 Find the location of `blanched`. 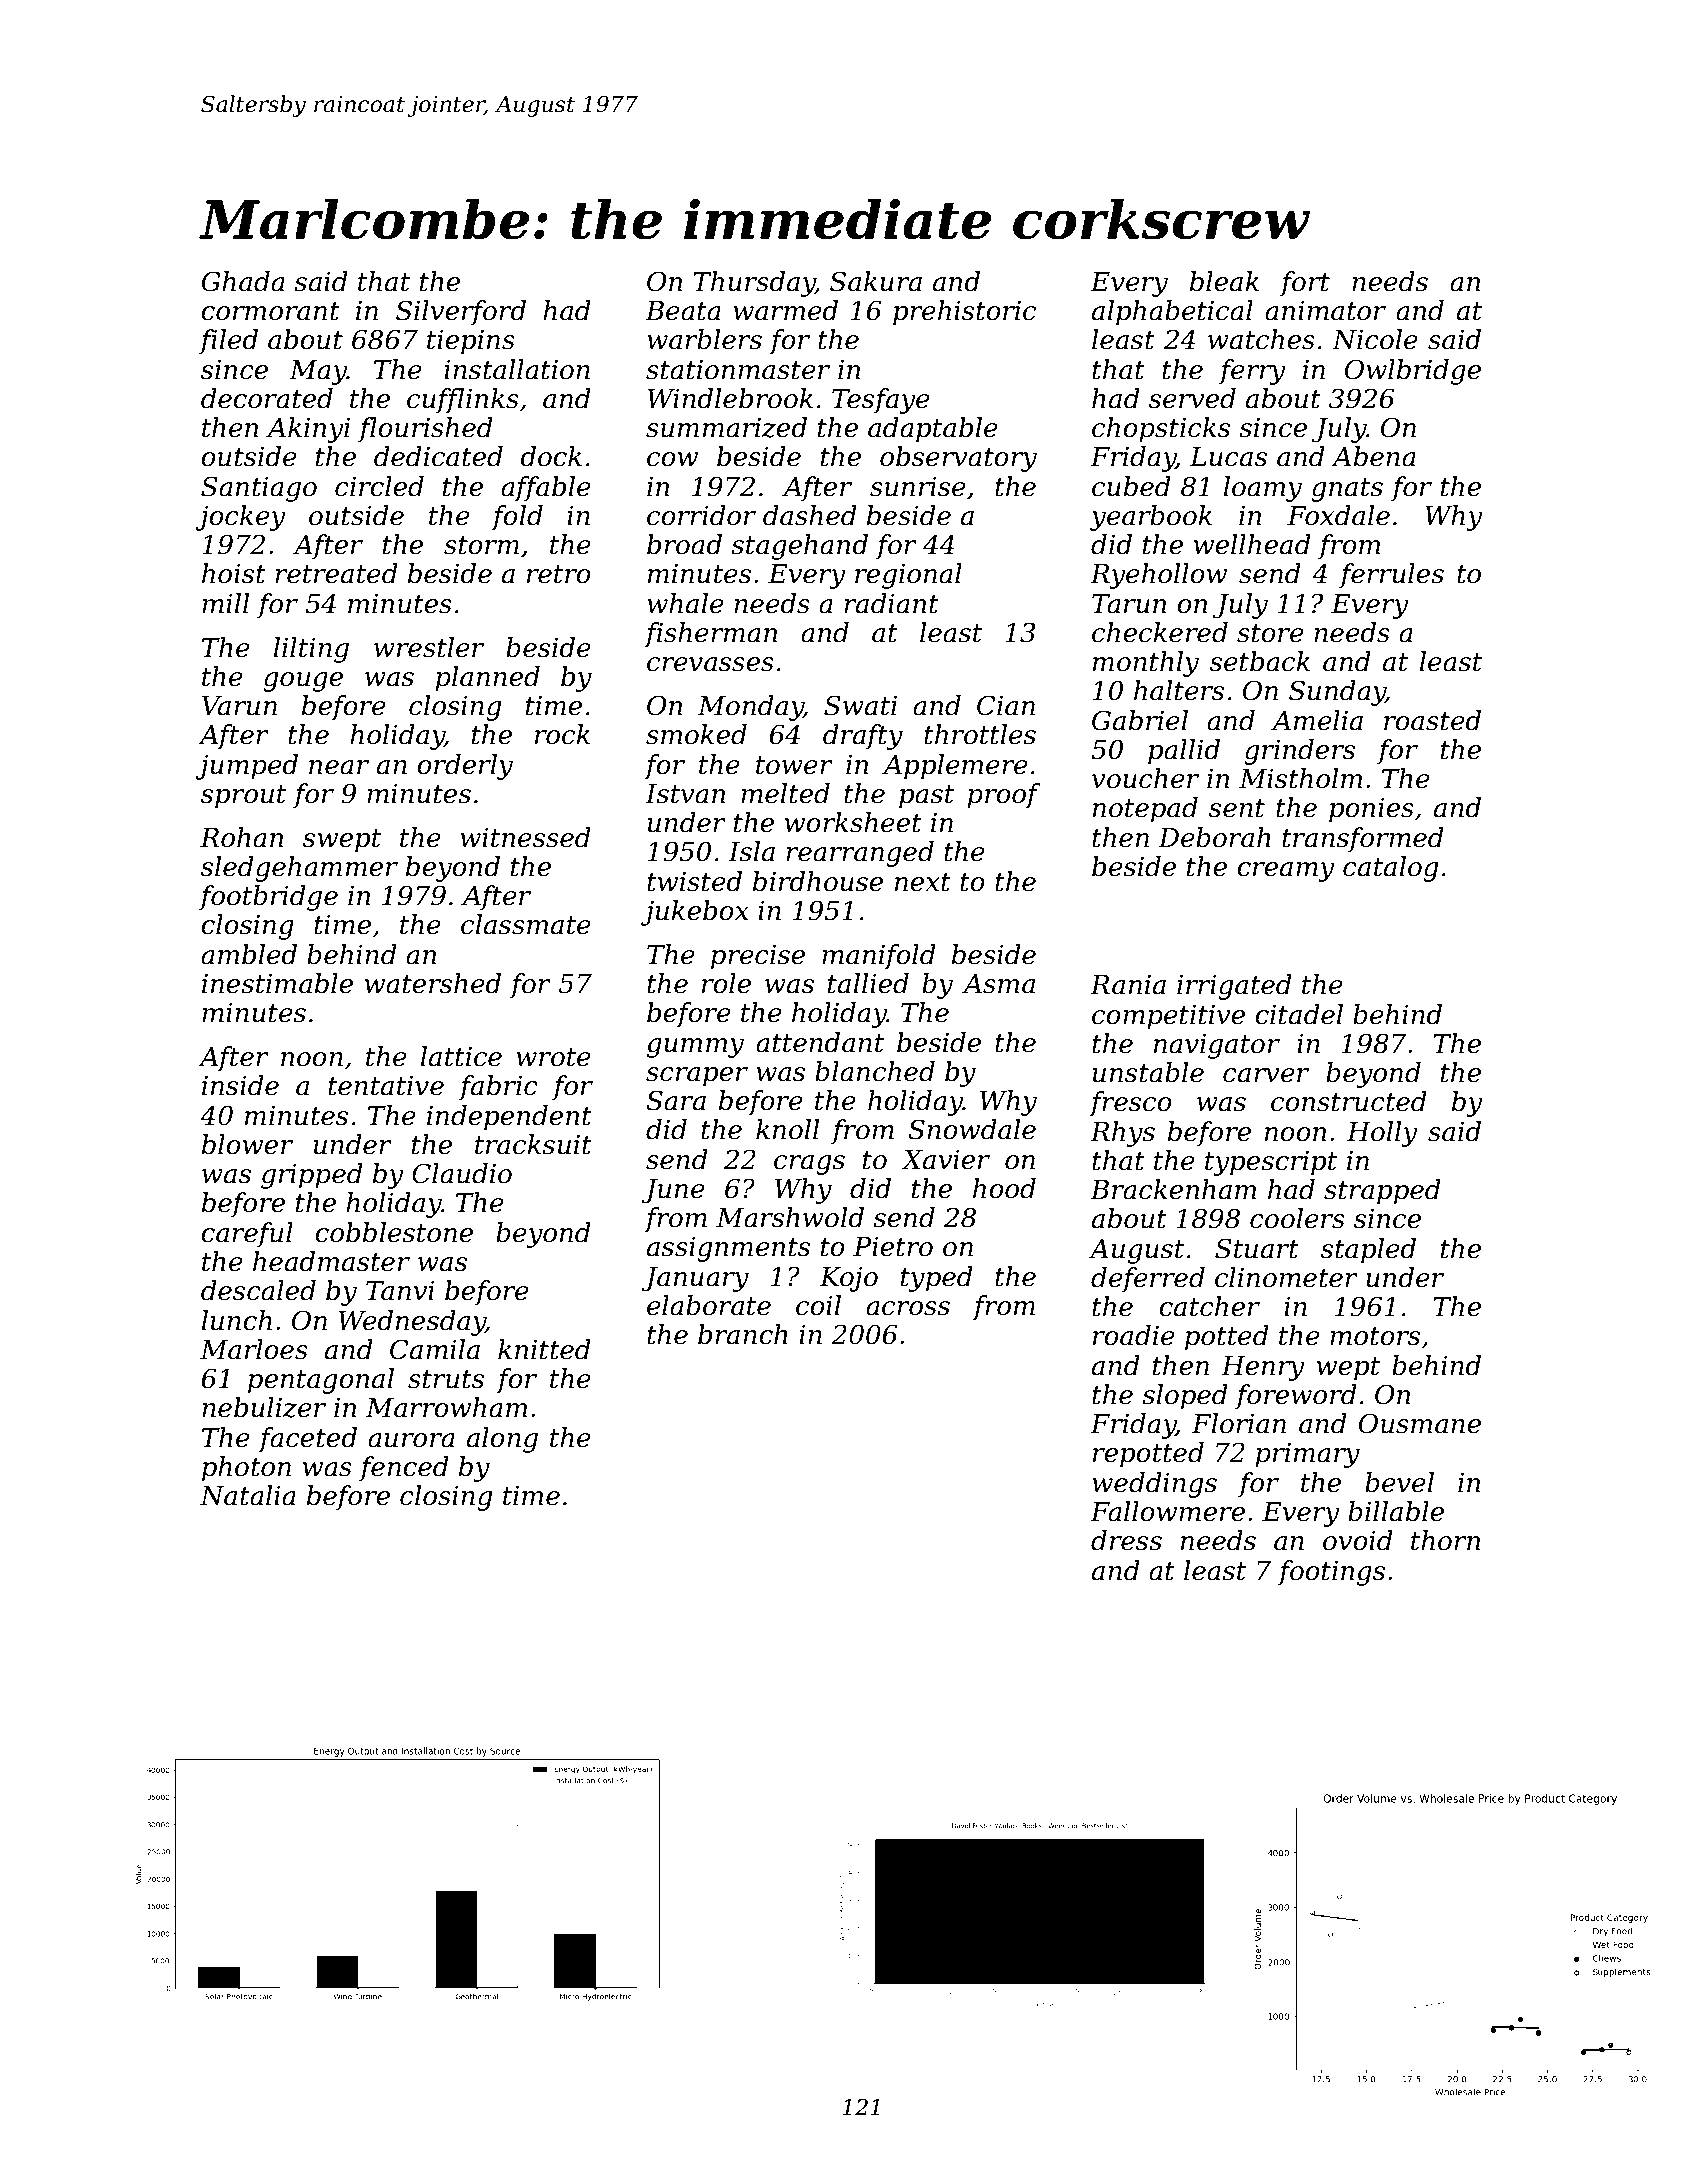

blanched is located at coordinates (875, 1071).
